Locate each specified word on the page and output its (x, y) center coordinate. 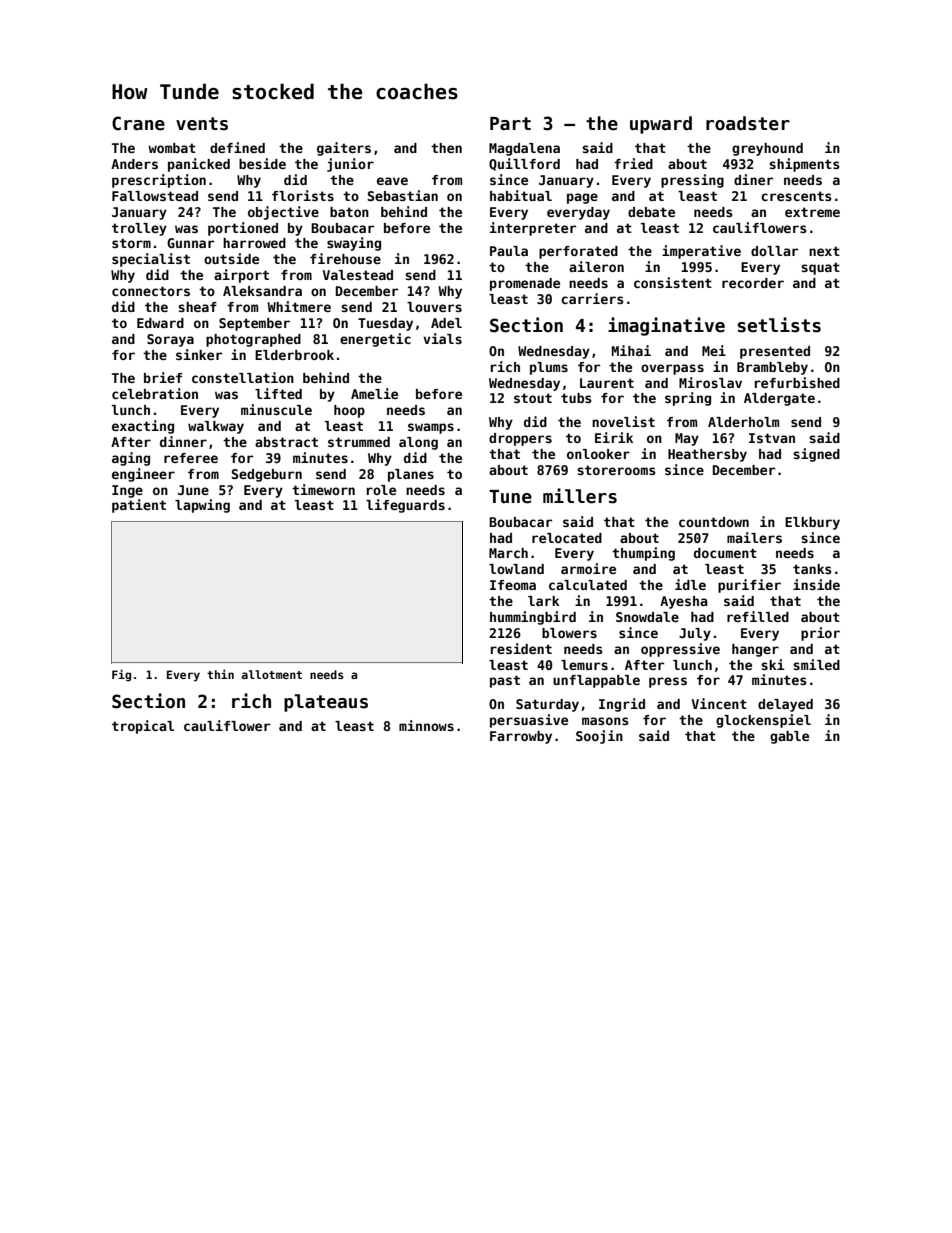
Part (510, 124)
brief (163, 377)
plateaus (326, 703)
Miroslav (710, 382)
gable (789, 737)
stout (533, 398)
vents (202, 124)
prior (820, 634)
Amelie (374, 393)
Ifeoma (513, 585)
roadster (748, 123)
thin (220, 674)
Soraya (170, 340)
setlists (779, 325)
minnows (426, 725)
